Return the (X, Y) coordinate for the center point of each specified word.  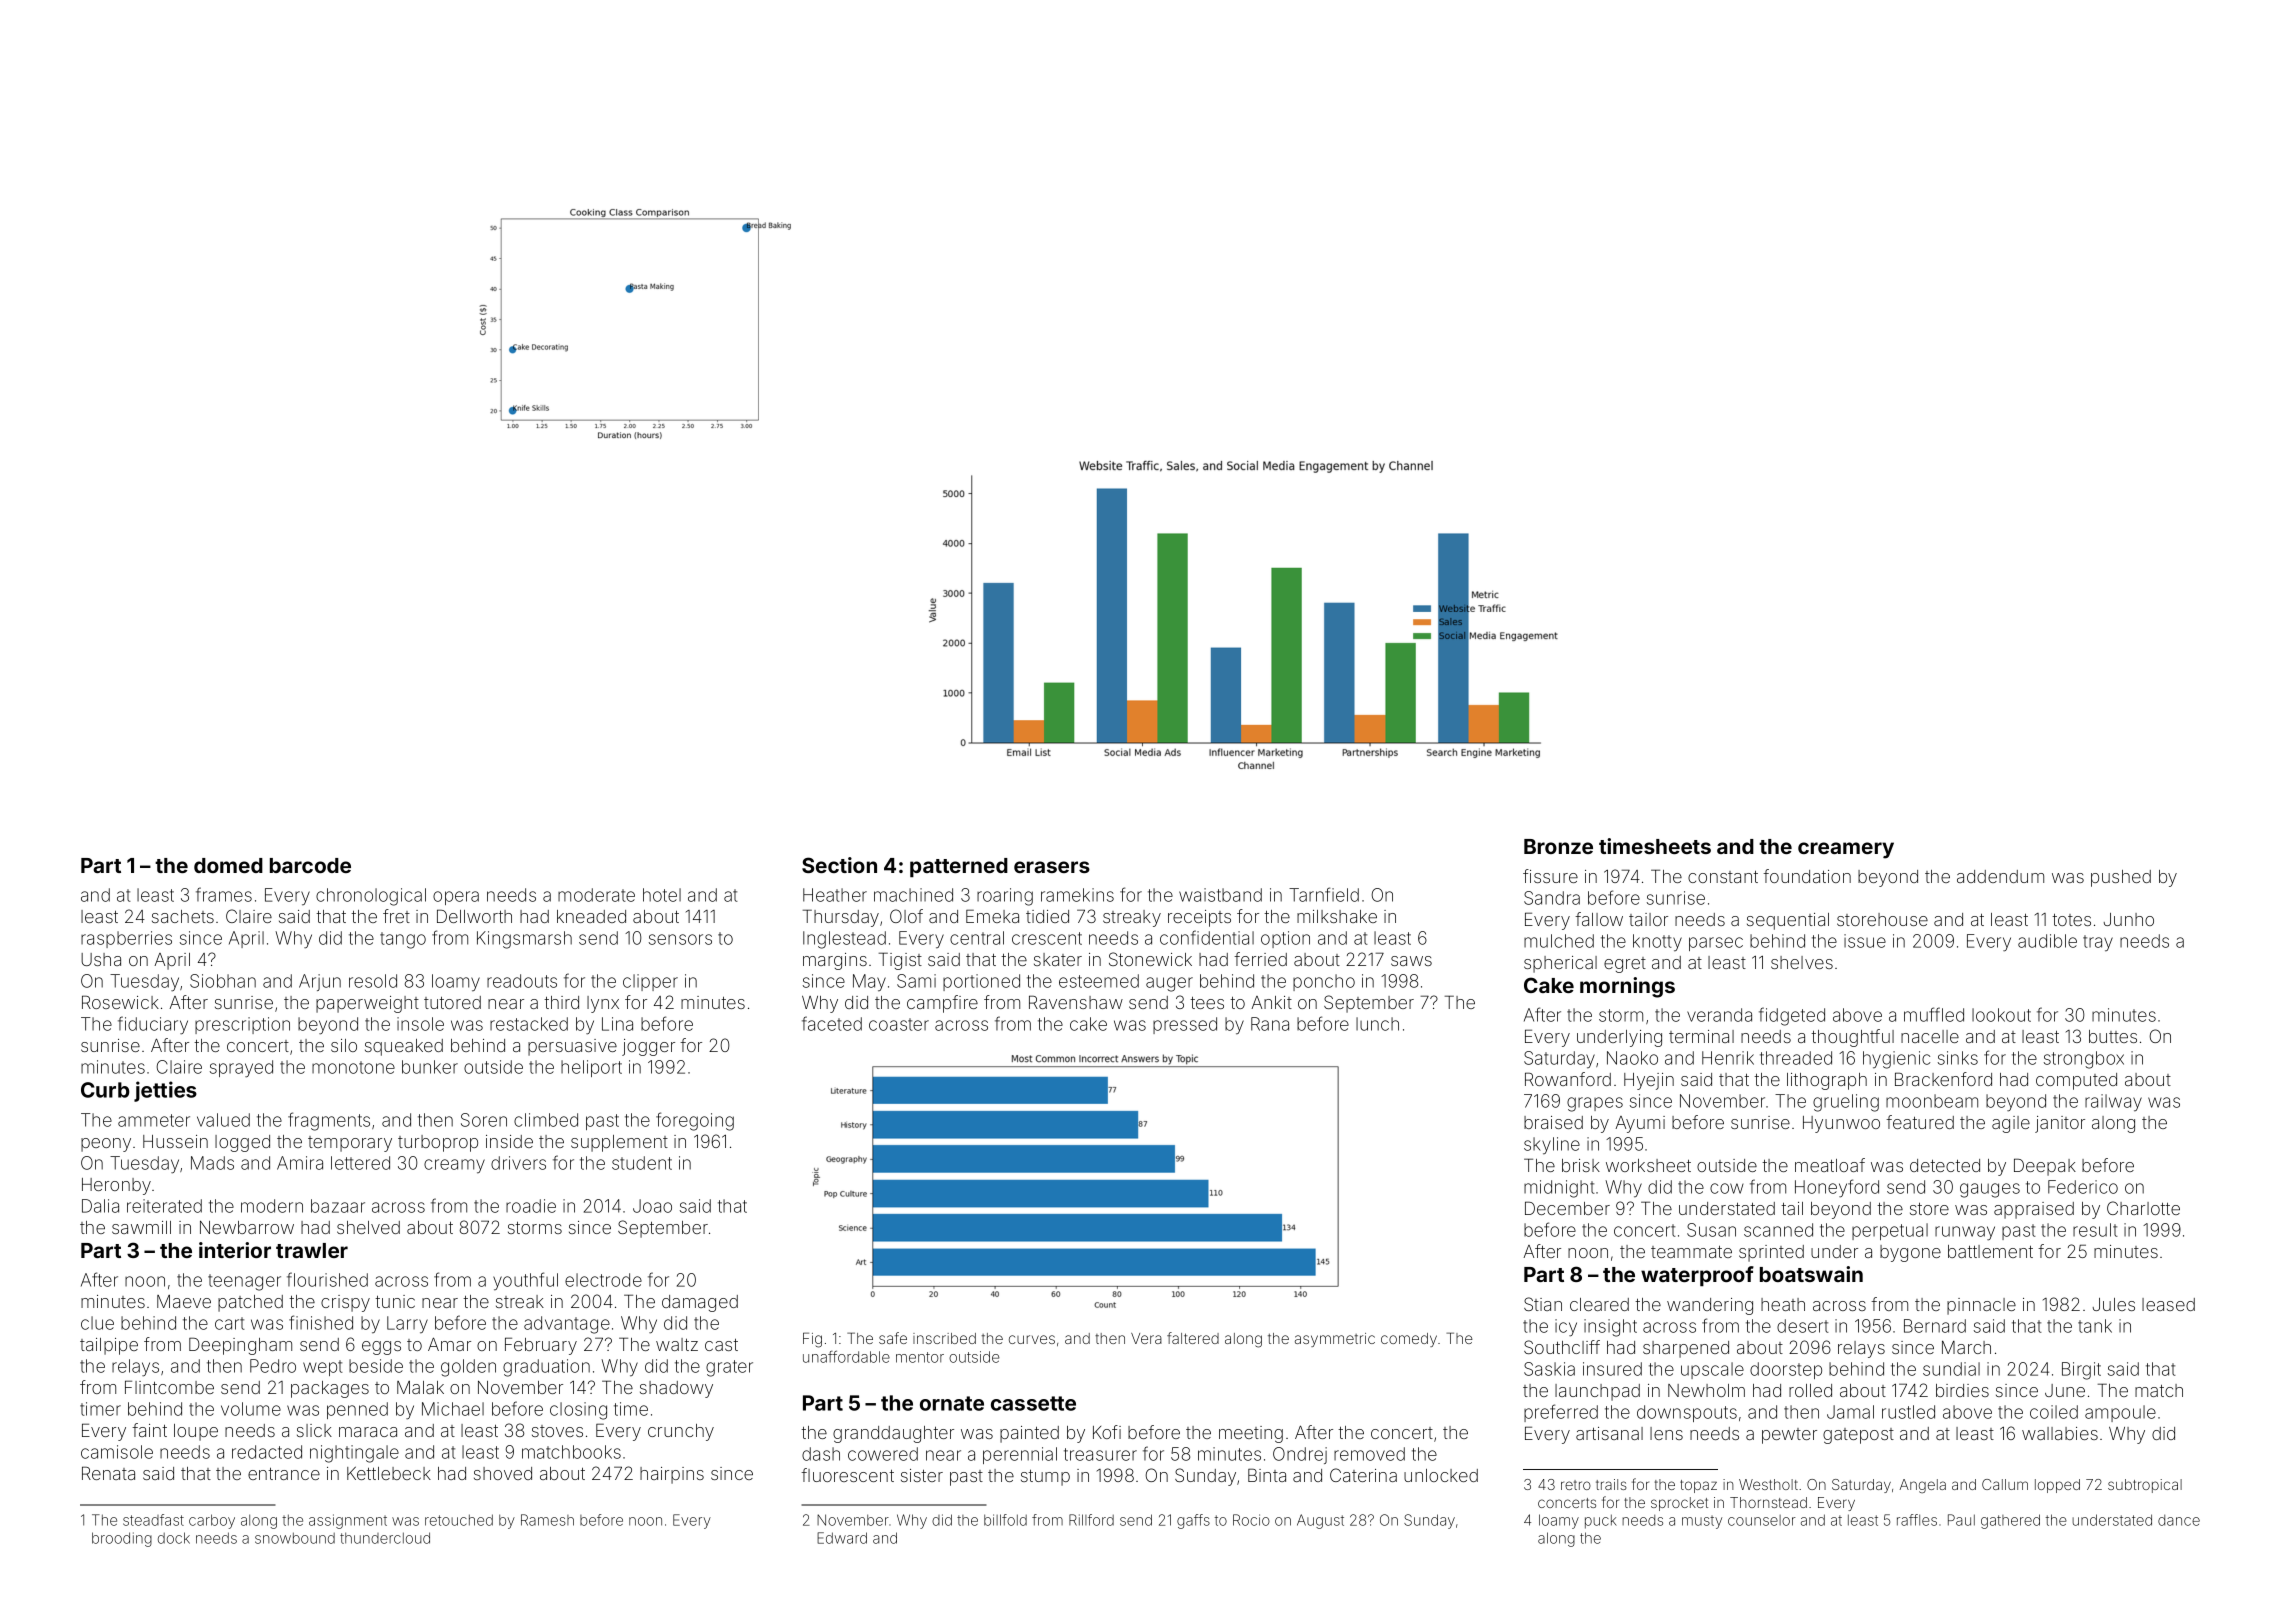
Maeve (184, 1301)
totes (2071, 920)
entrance (284, 1474)
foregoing (695, 1121)
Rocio (1251, 1520)
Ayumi (1640, 1124)
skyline (1552, 1146)
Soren (484, 1120)
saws (1411, 961)
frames (224, 894)
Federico (2083, 1187)
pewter (1789, 1436)
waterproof (1697, 1276)
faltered (1193, 1338)
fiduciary (153, 1025)
